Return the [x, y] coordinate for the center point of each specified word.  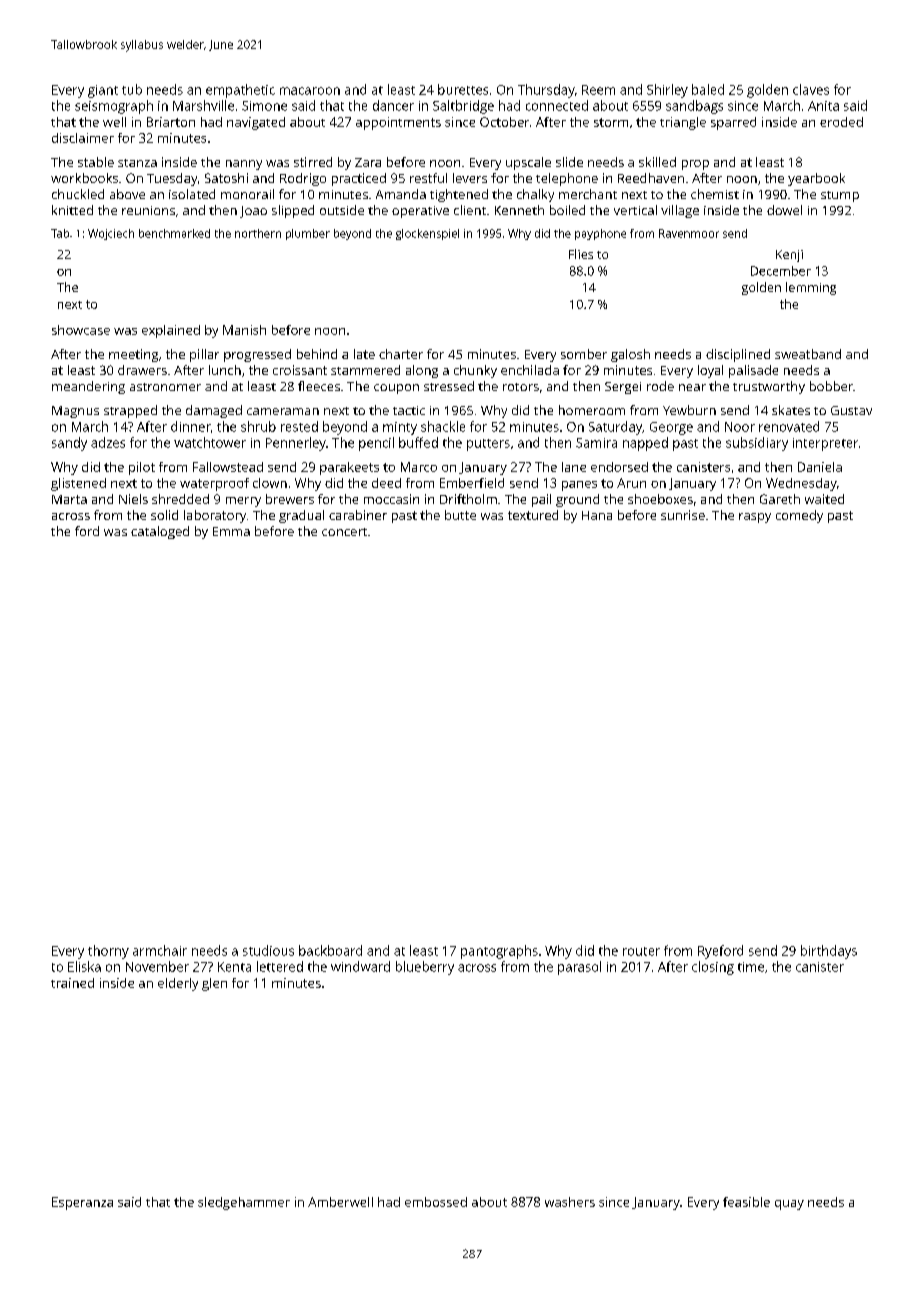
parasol [579, 968]
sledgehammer [244, 1203]
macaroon [310, 91]
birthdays [829, 952]
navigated [256, 123]
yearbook [816, 179]
